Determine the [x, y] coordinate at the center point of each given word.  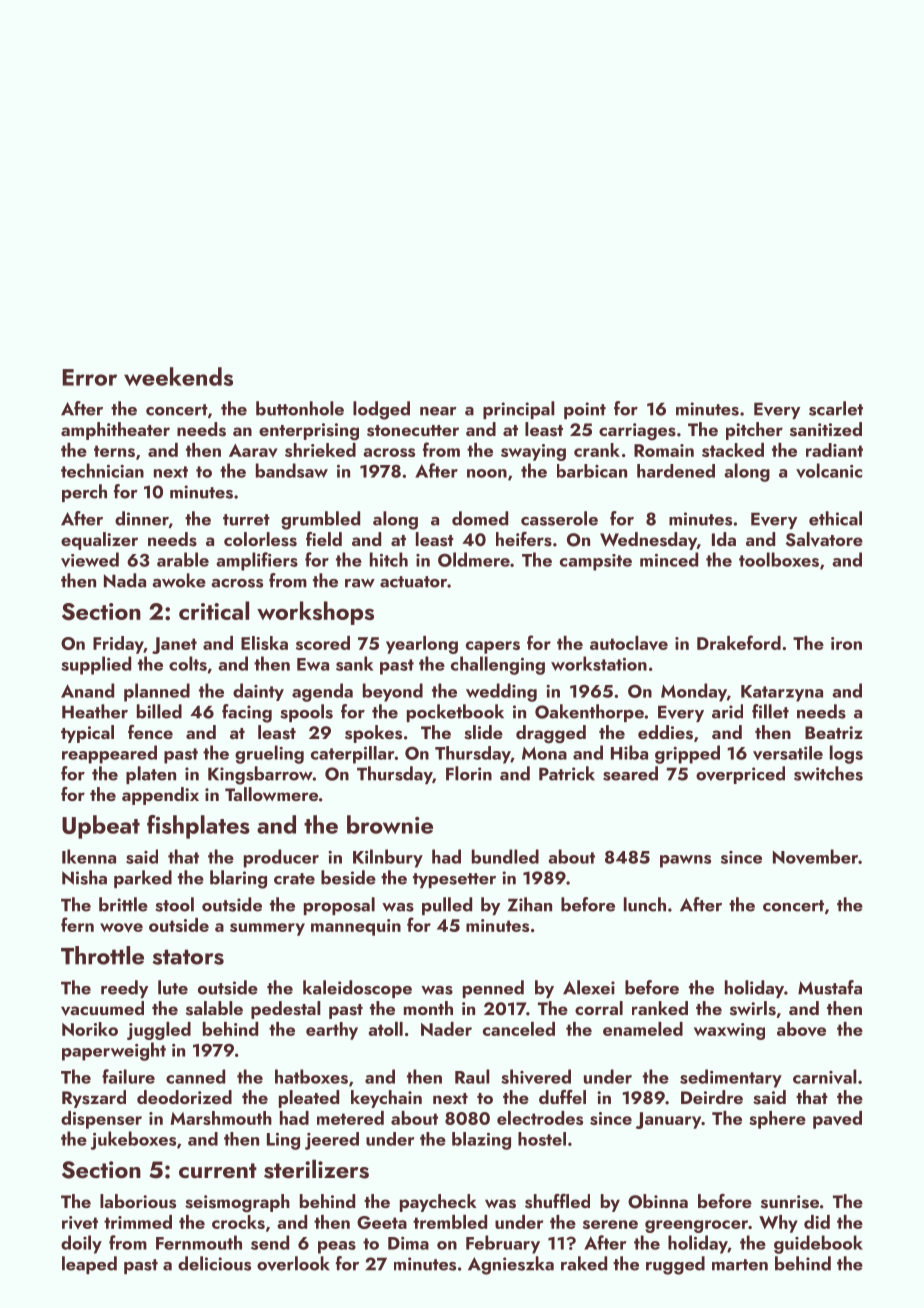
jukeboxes [133, 1140]
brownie [390, 824]
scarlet [836, 408]
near [438, 411]
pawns [685, 861]
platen [151, 775]
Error [89, 377]
